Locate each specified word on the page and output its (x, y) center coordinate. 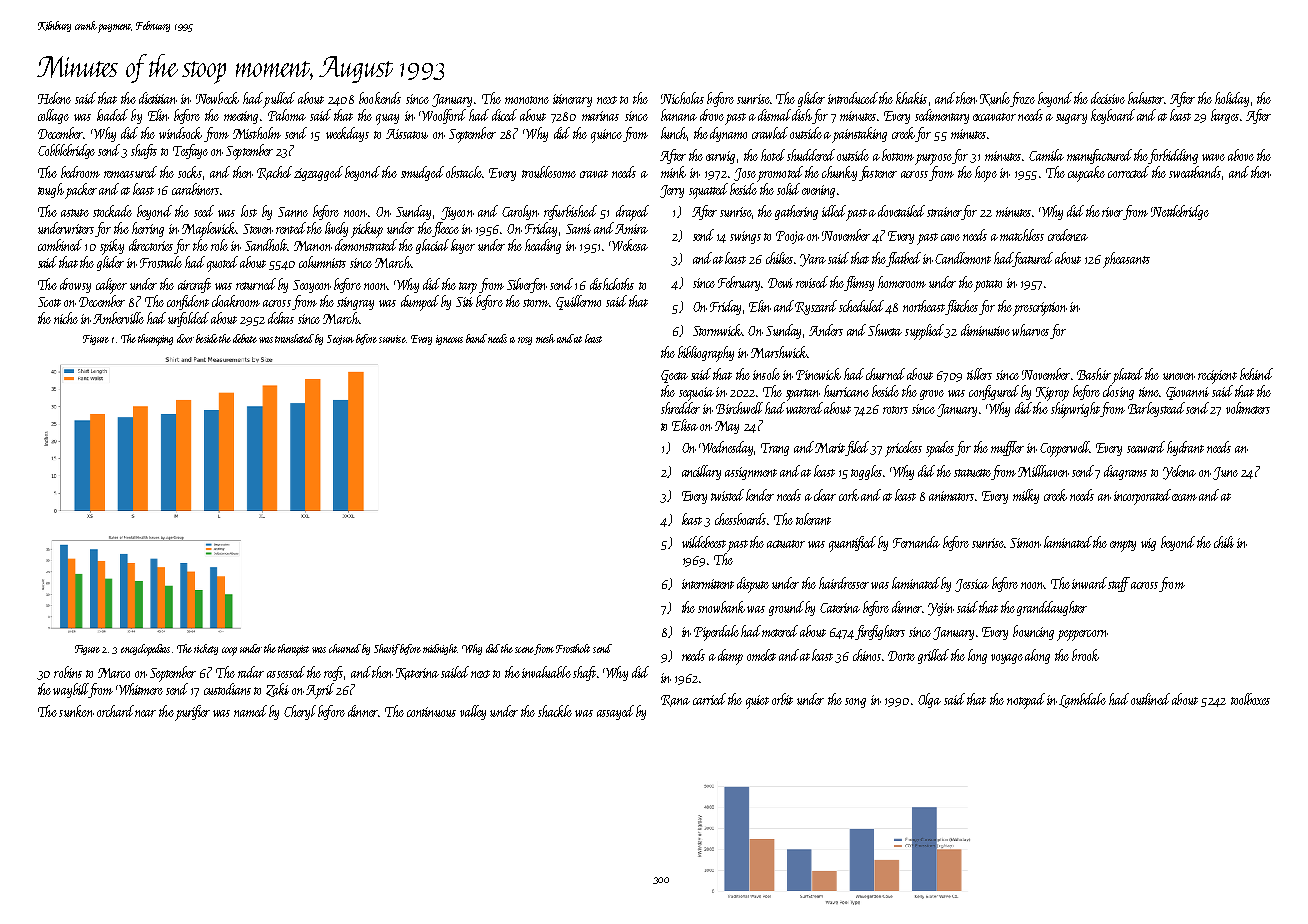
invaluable (546, 672)
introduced (853, 98)
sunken (76, 711)
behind (1256, 374)
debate (245, 338)
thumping (155, 340)
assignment (751, 473)
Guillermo (578, 302)
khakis (911, 98)
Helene (54, 98)
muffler (1007, 448)
